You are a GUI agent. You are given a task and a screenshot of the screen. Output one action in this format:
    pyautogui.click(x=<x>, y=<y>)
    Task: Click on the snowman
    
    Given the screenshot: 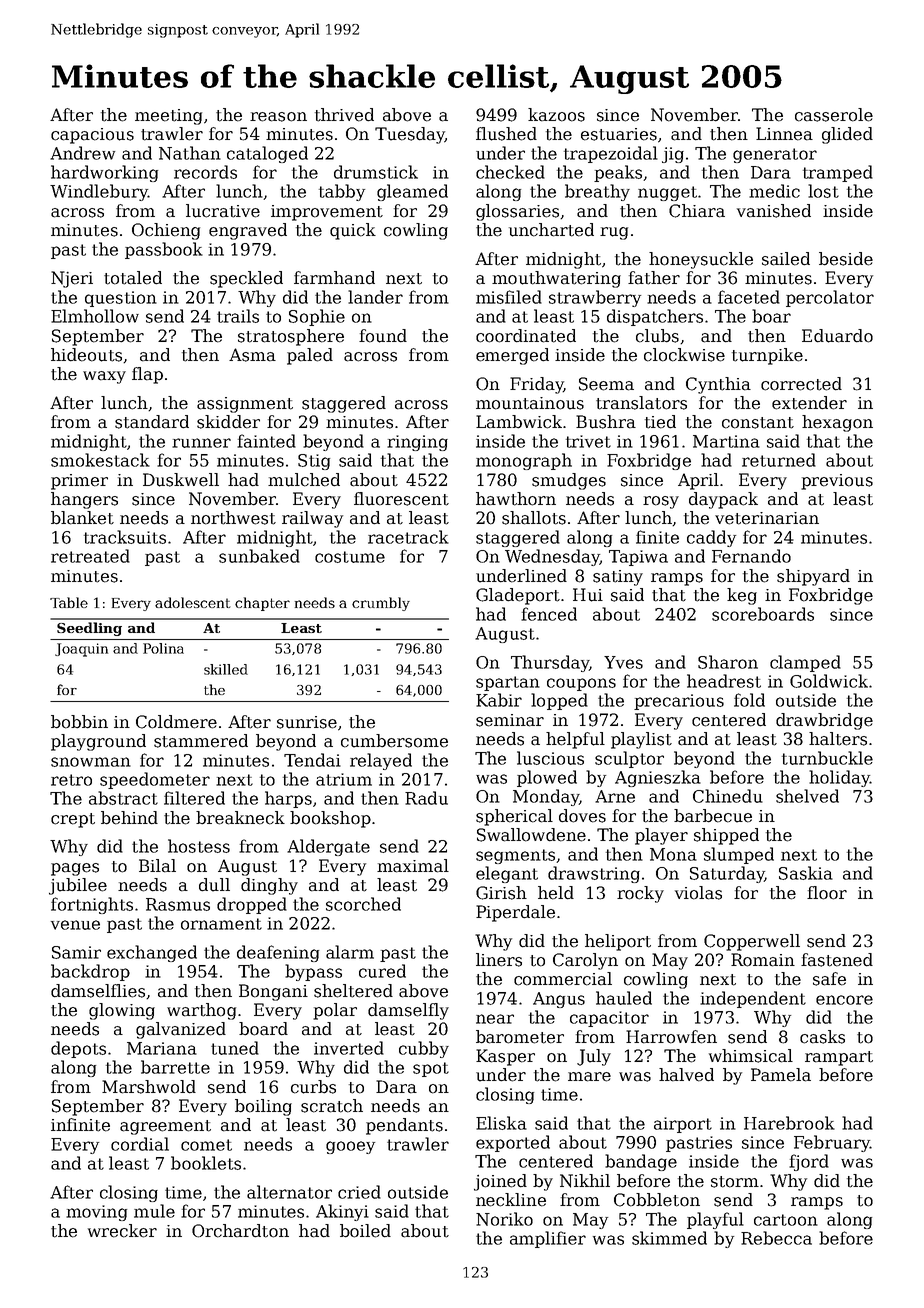 What is the action you would take?
    pyautogui.click(x=91, y=762)
